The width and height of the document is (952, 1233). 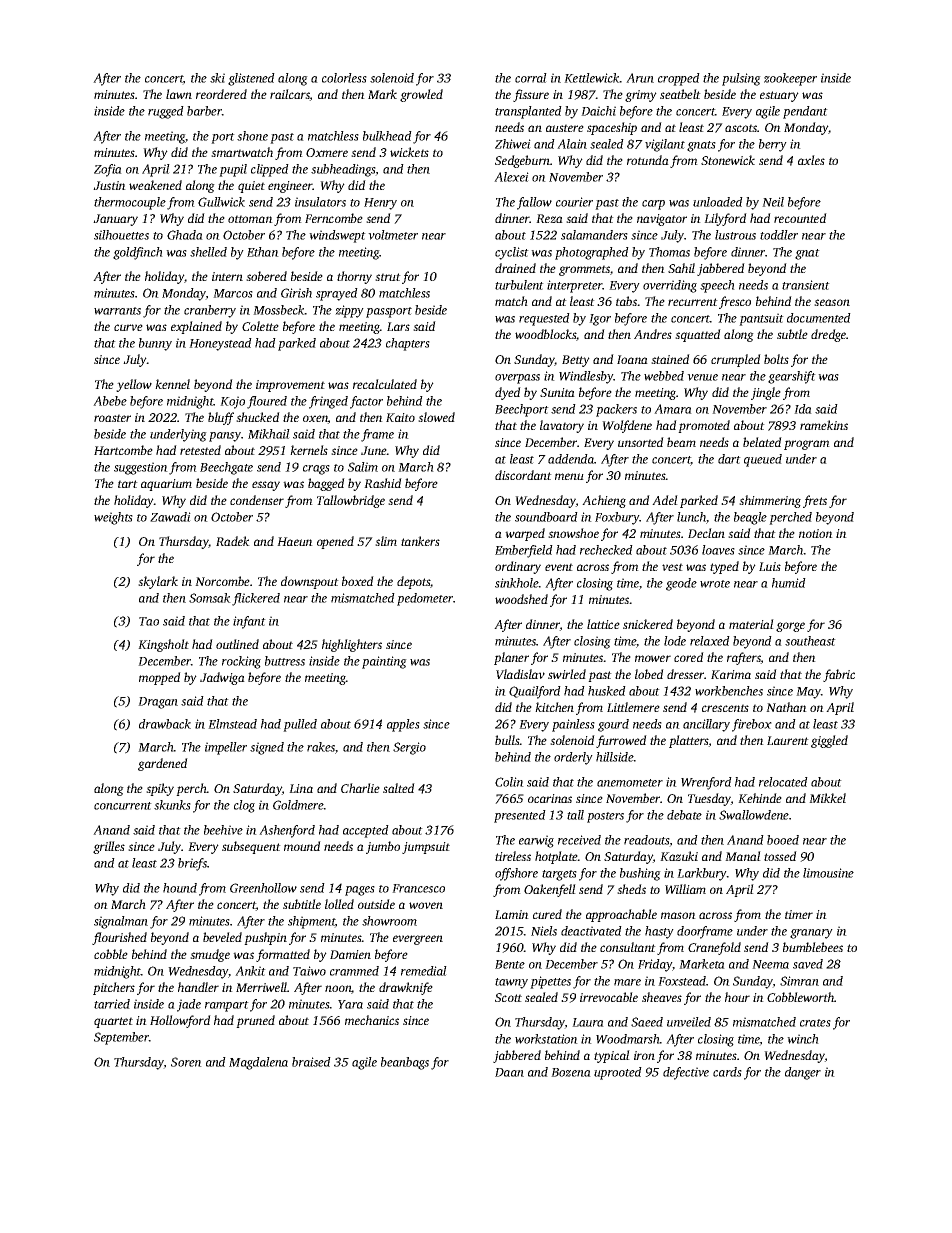 What do you see at coordinates (718, 550) in the document?
I see `loaves` at bounding box center [718, 550].
